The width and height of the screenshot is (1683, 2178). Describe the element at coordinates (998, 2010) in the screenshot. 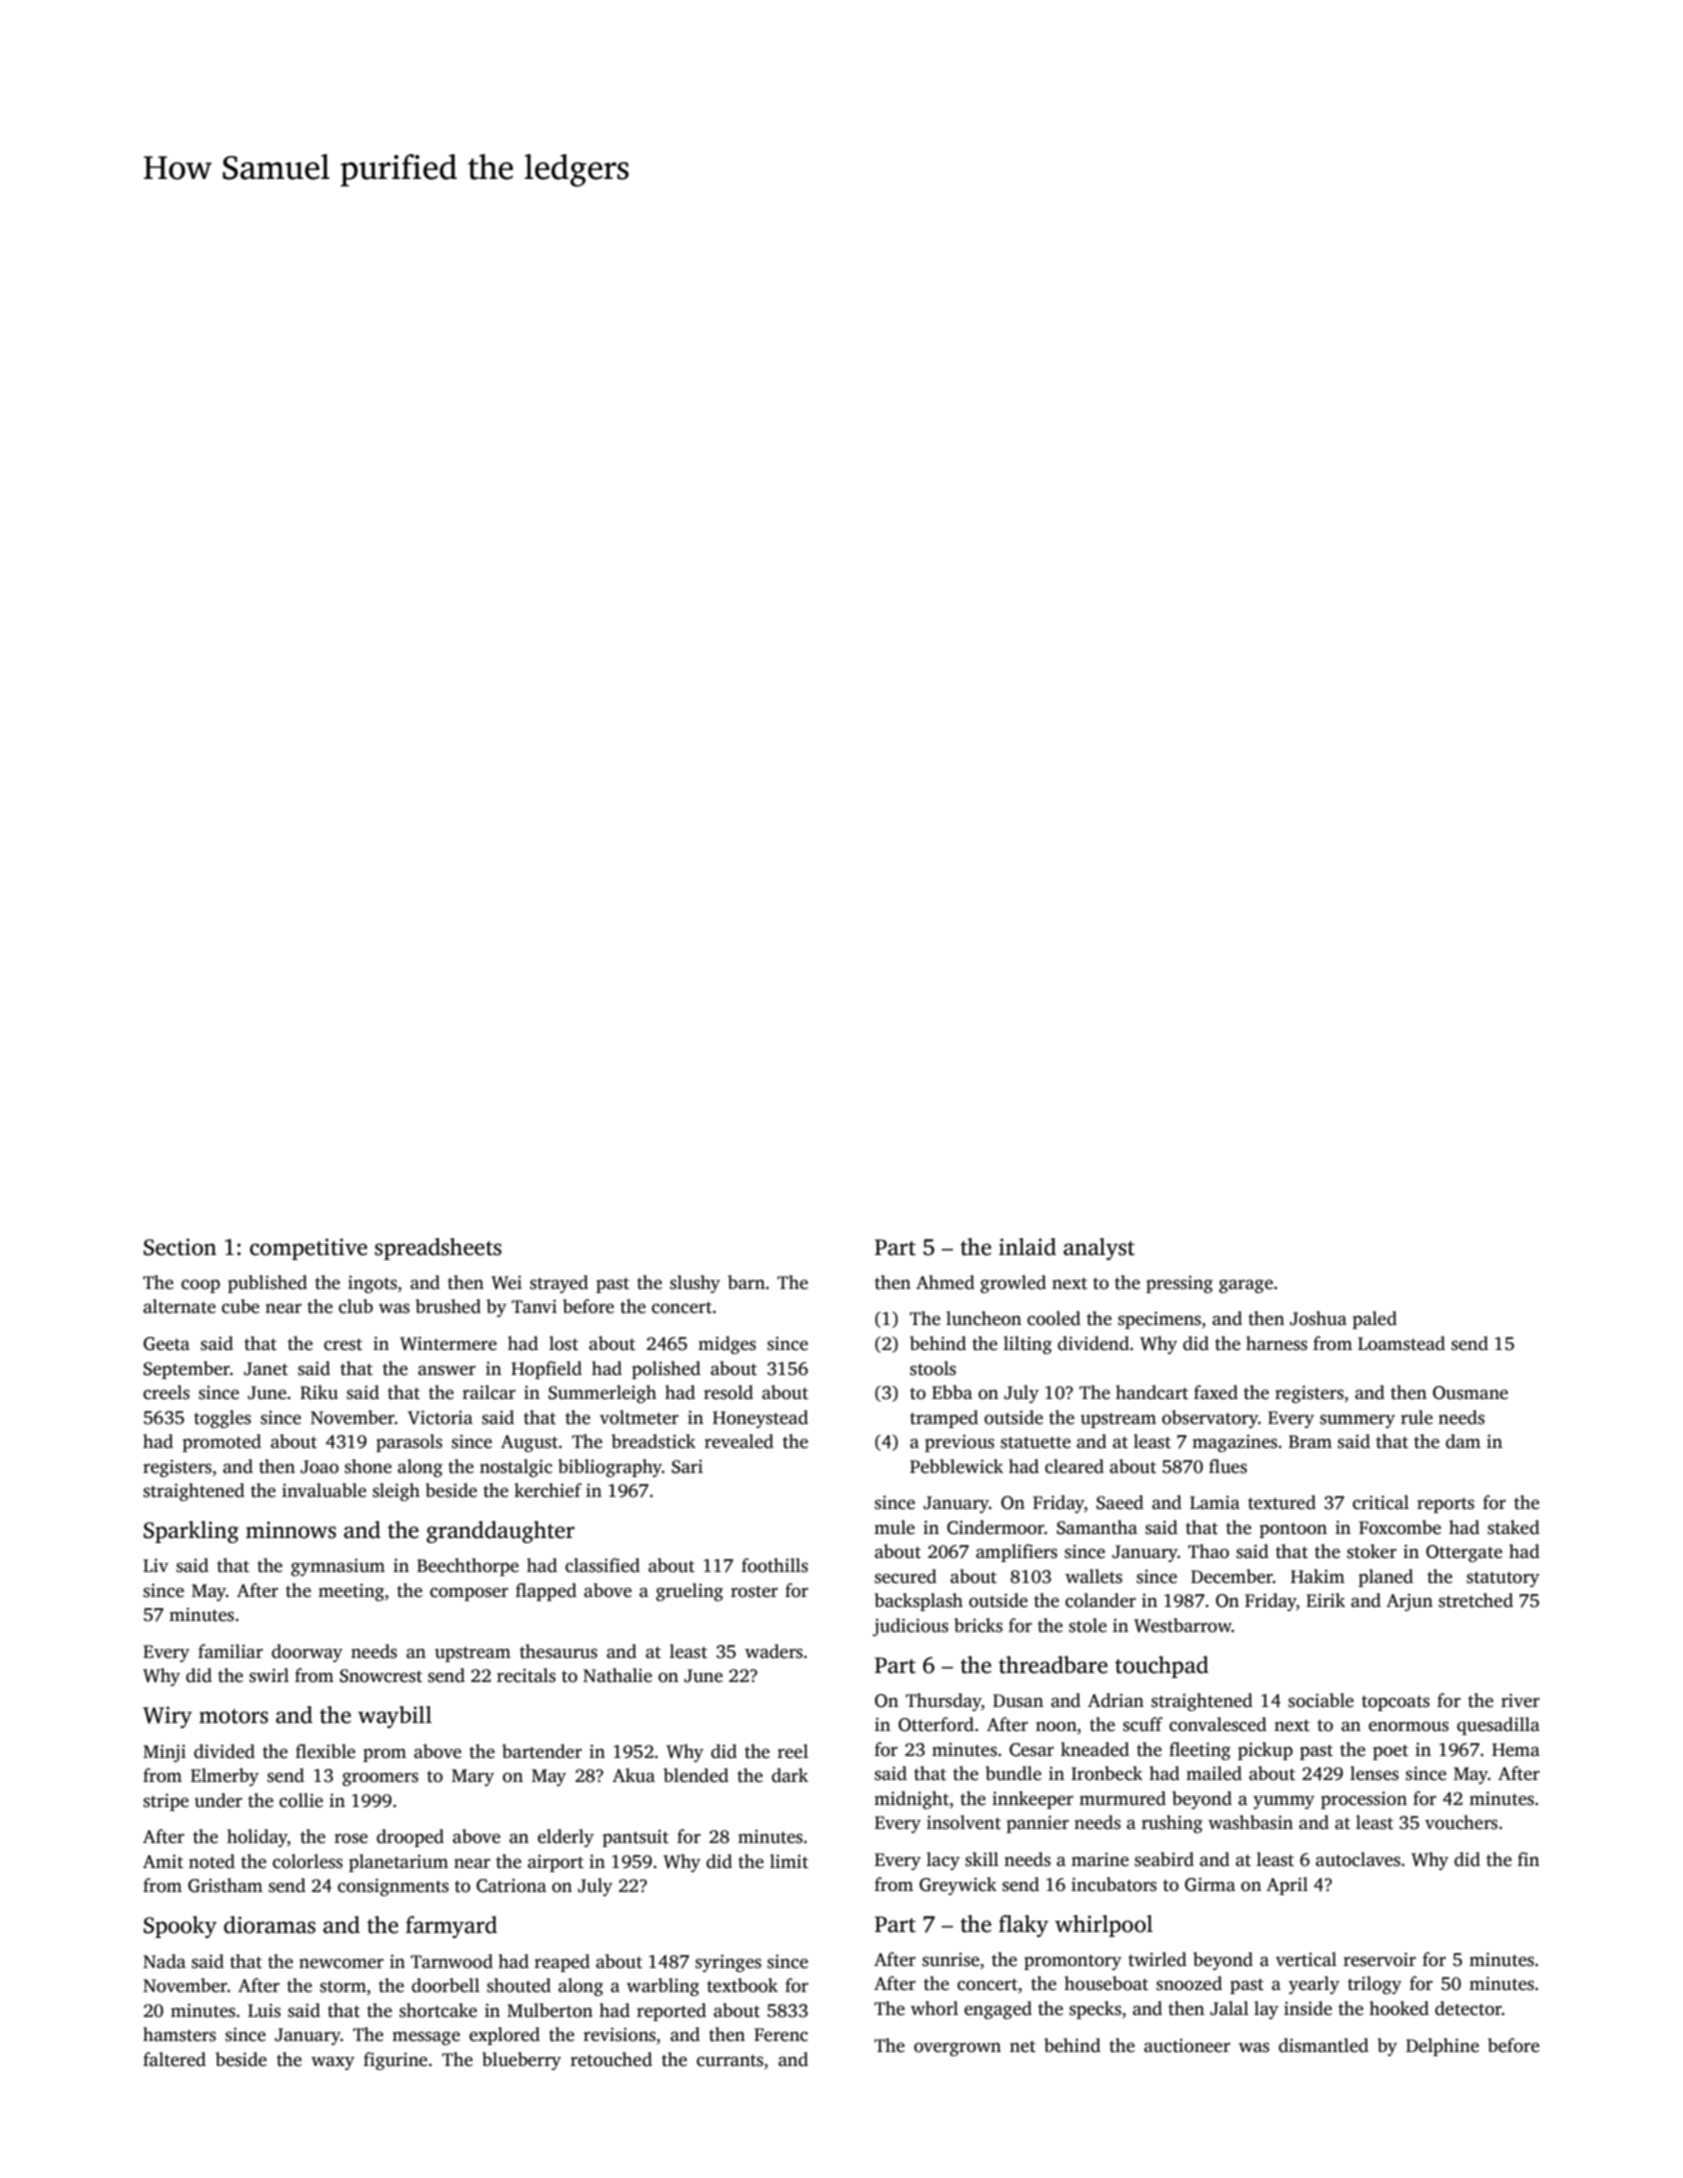

I see `engaged` at that location.
